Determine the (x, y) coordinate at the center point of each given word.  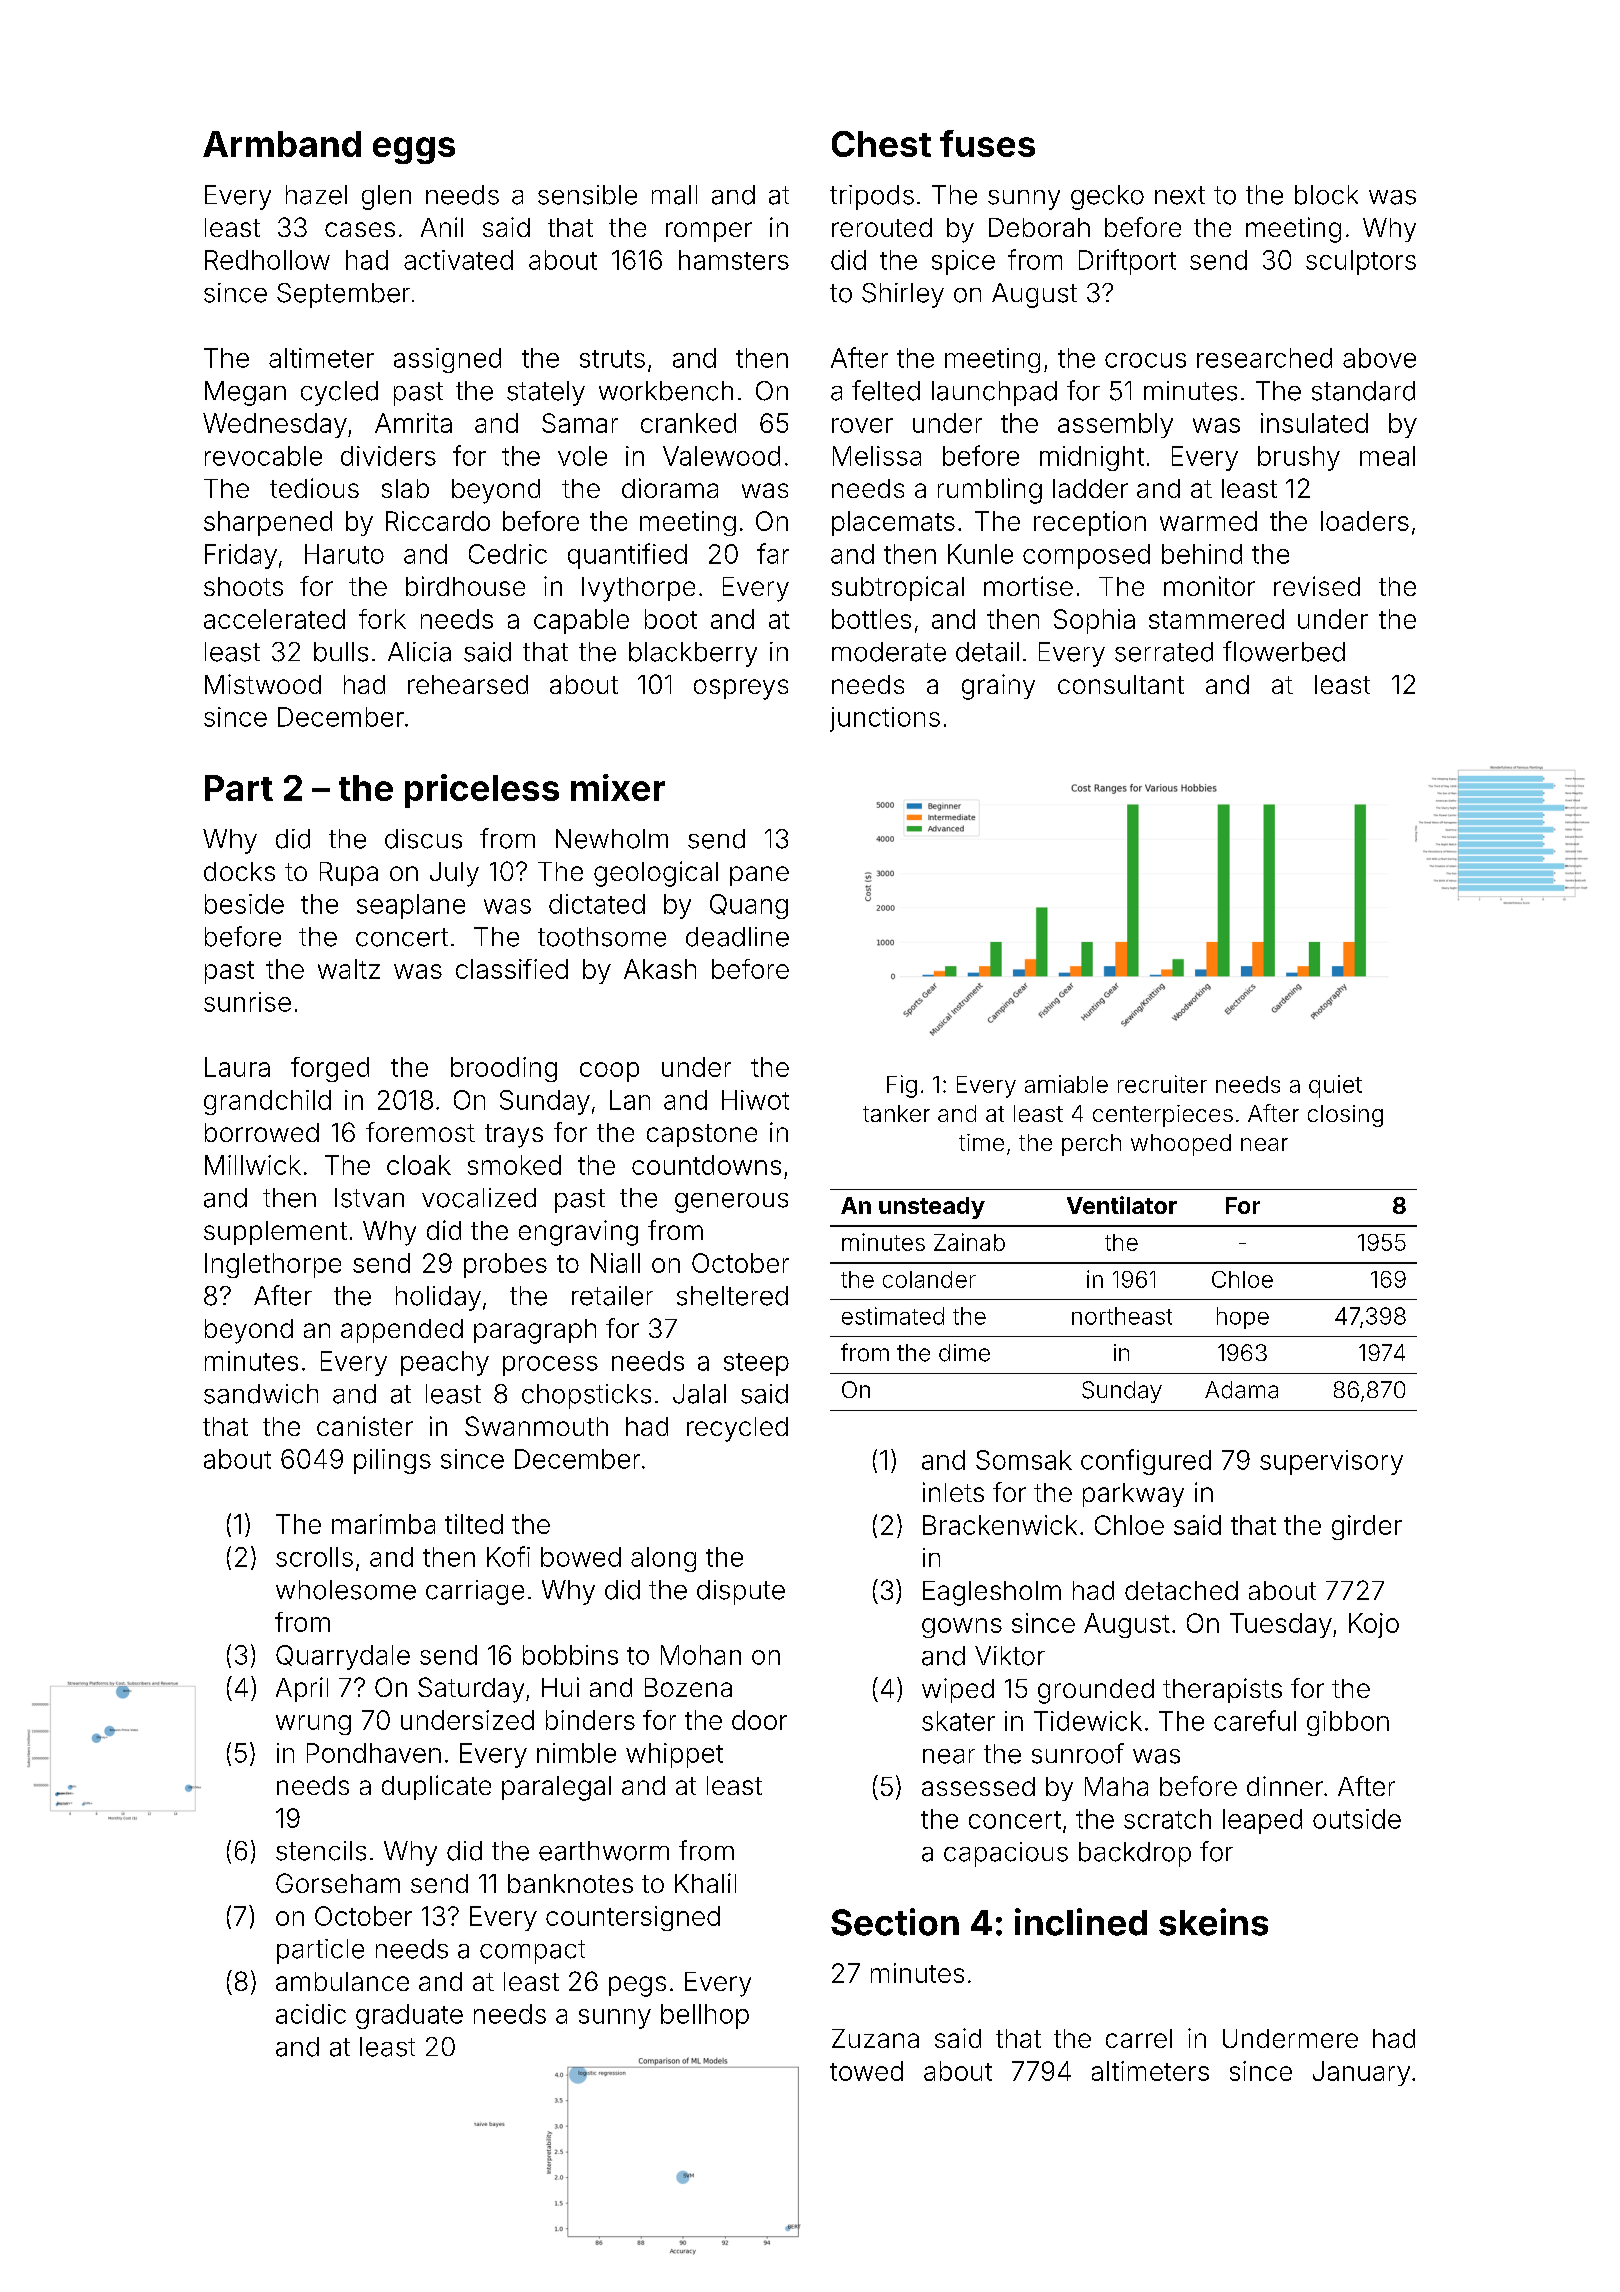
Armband (282, 144)
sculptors (1361, 262)
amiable (1066, 1084)
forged (330, 1069)
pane (759, 876)
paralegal (556, 1788)
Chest (881, 144)
